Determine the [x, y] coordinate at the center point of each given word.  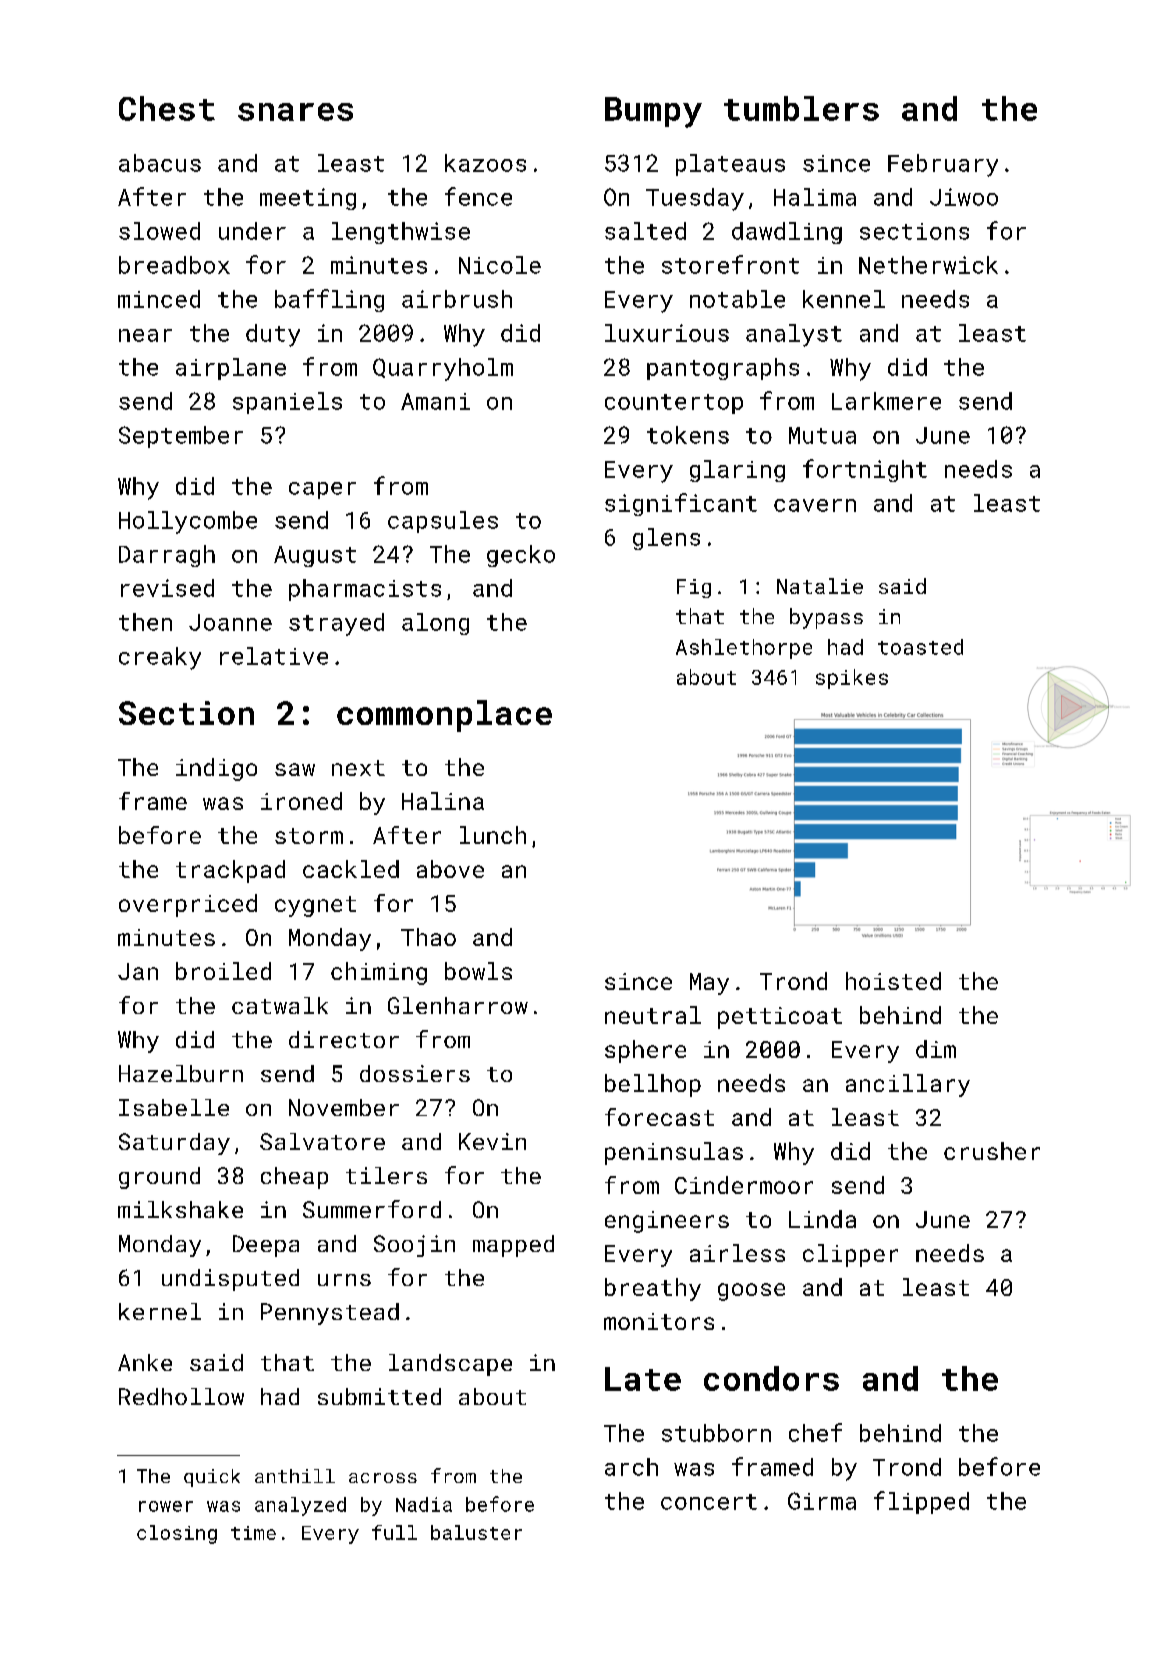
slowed [159, 231]
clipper [850, 1255]
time [253, 1533]
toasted [920, 647]
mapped [513, 1246]
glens [666, 539]
